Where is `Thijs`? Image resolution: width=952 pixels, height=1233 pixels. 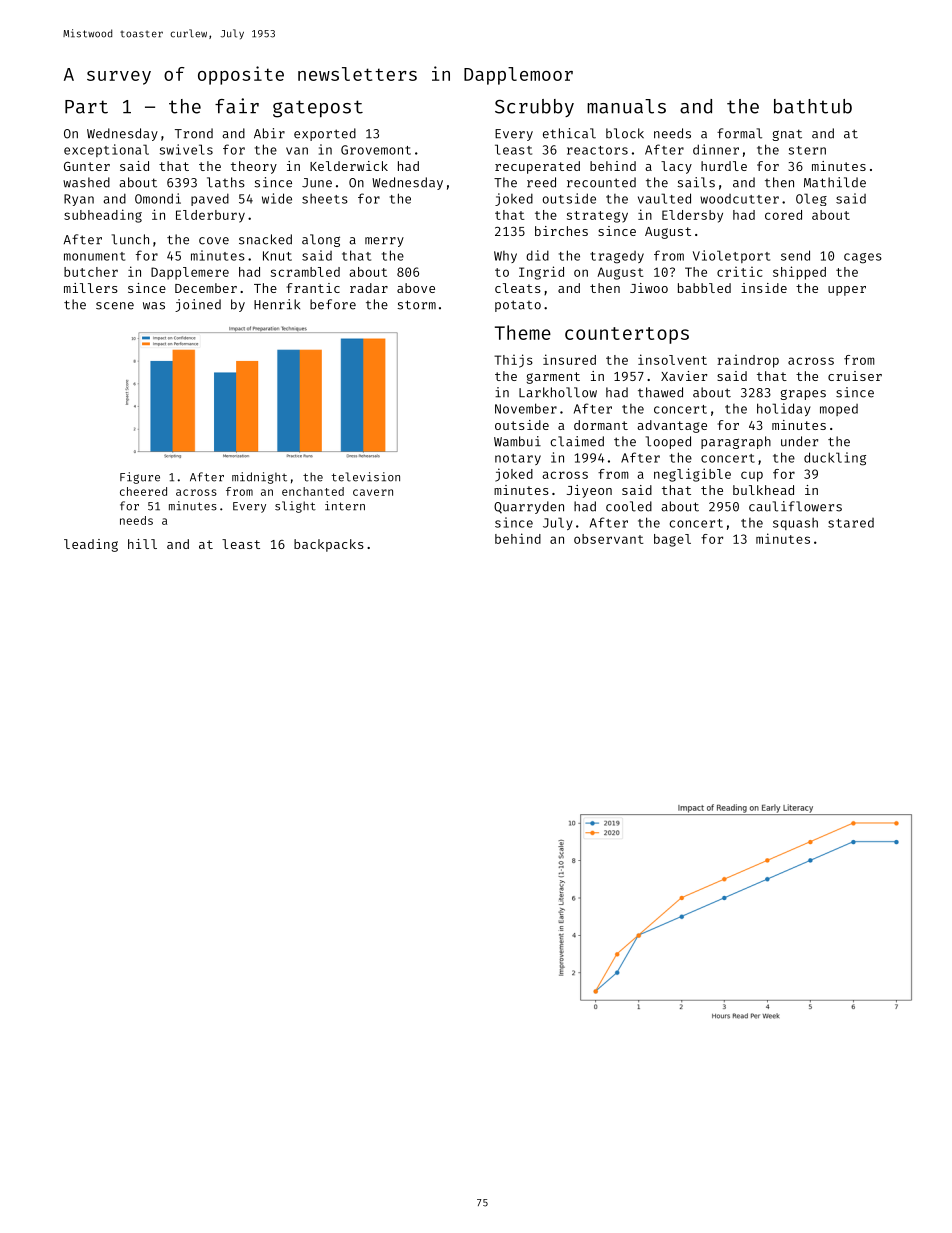 Thijs is located at coordinates (513, 361).
